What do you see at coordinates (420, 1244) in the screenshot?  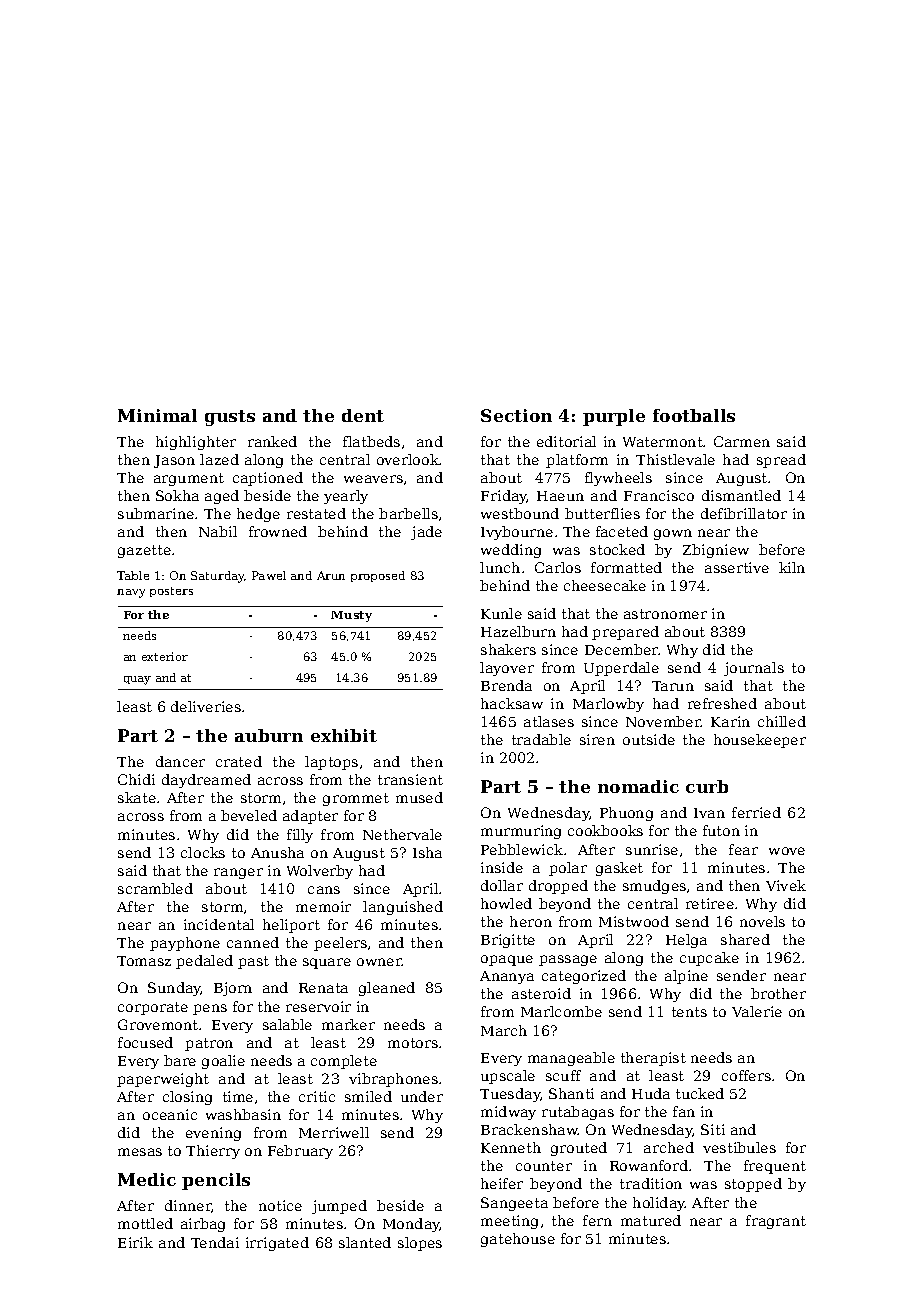 I see `slopes` at bounding box center [420, 1244].
